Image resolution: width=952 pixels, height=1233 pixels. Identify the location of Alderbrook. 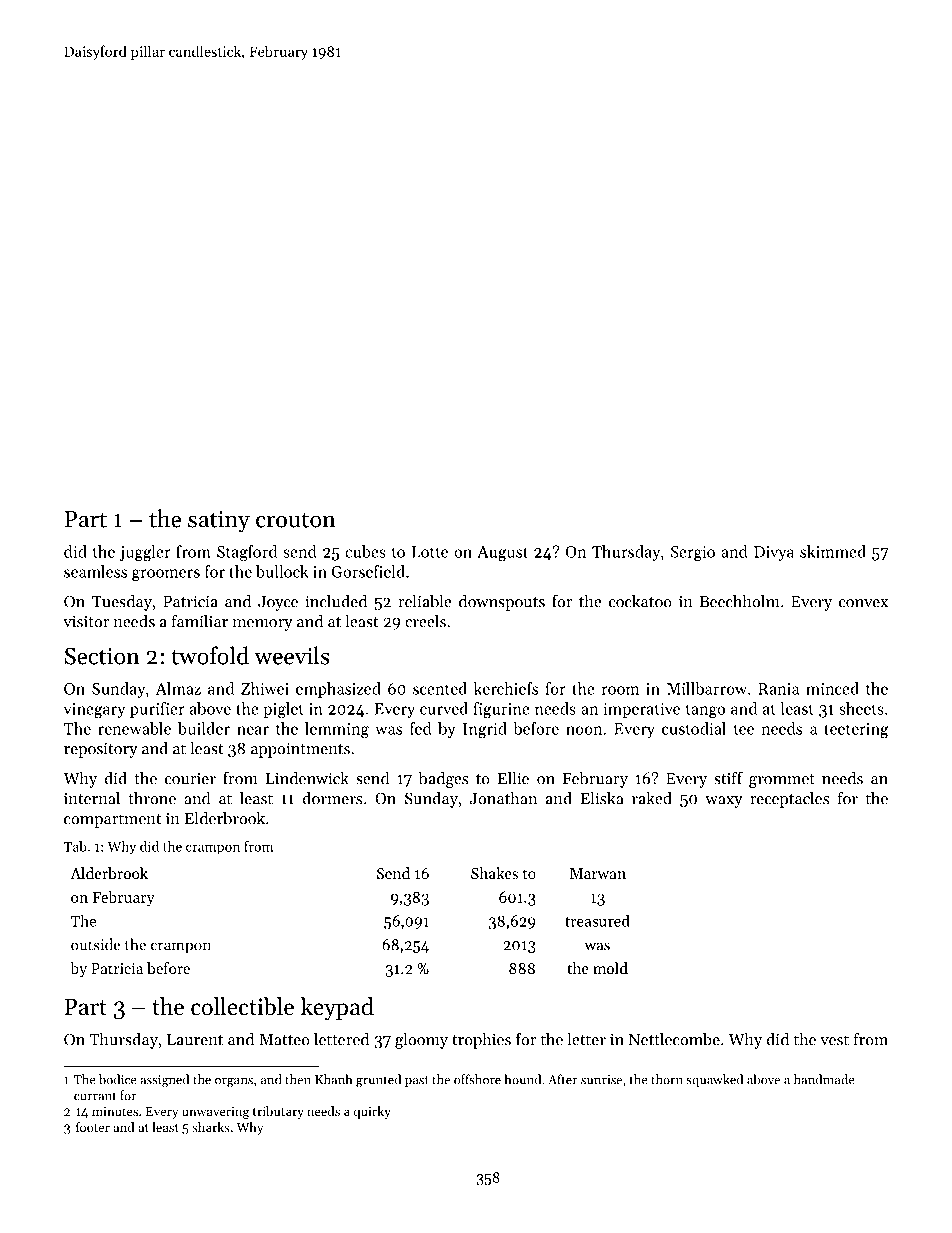
(109, 873).
